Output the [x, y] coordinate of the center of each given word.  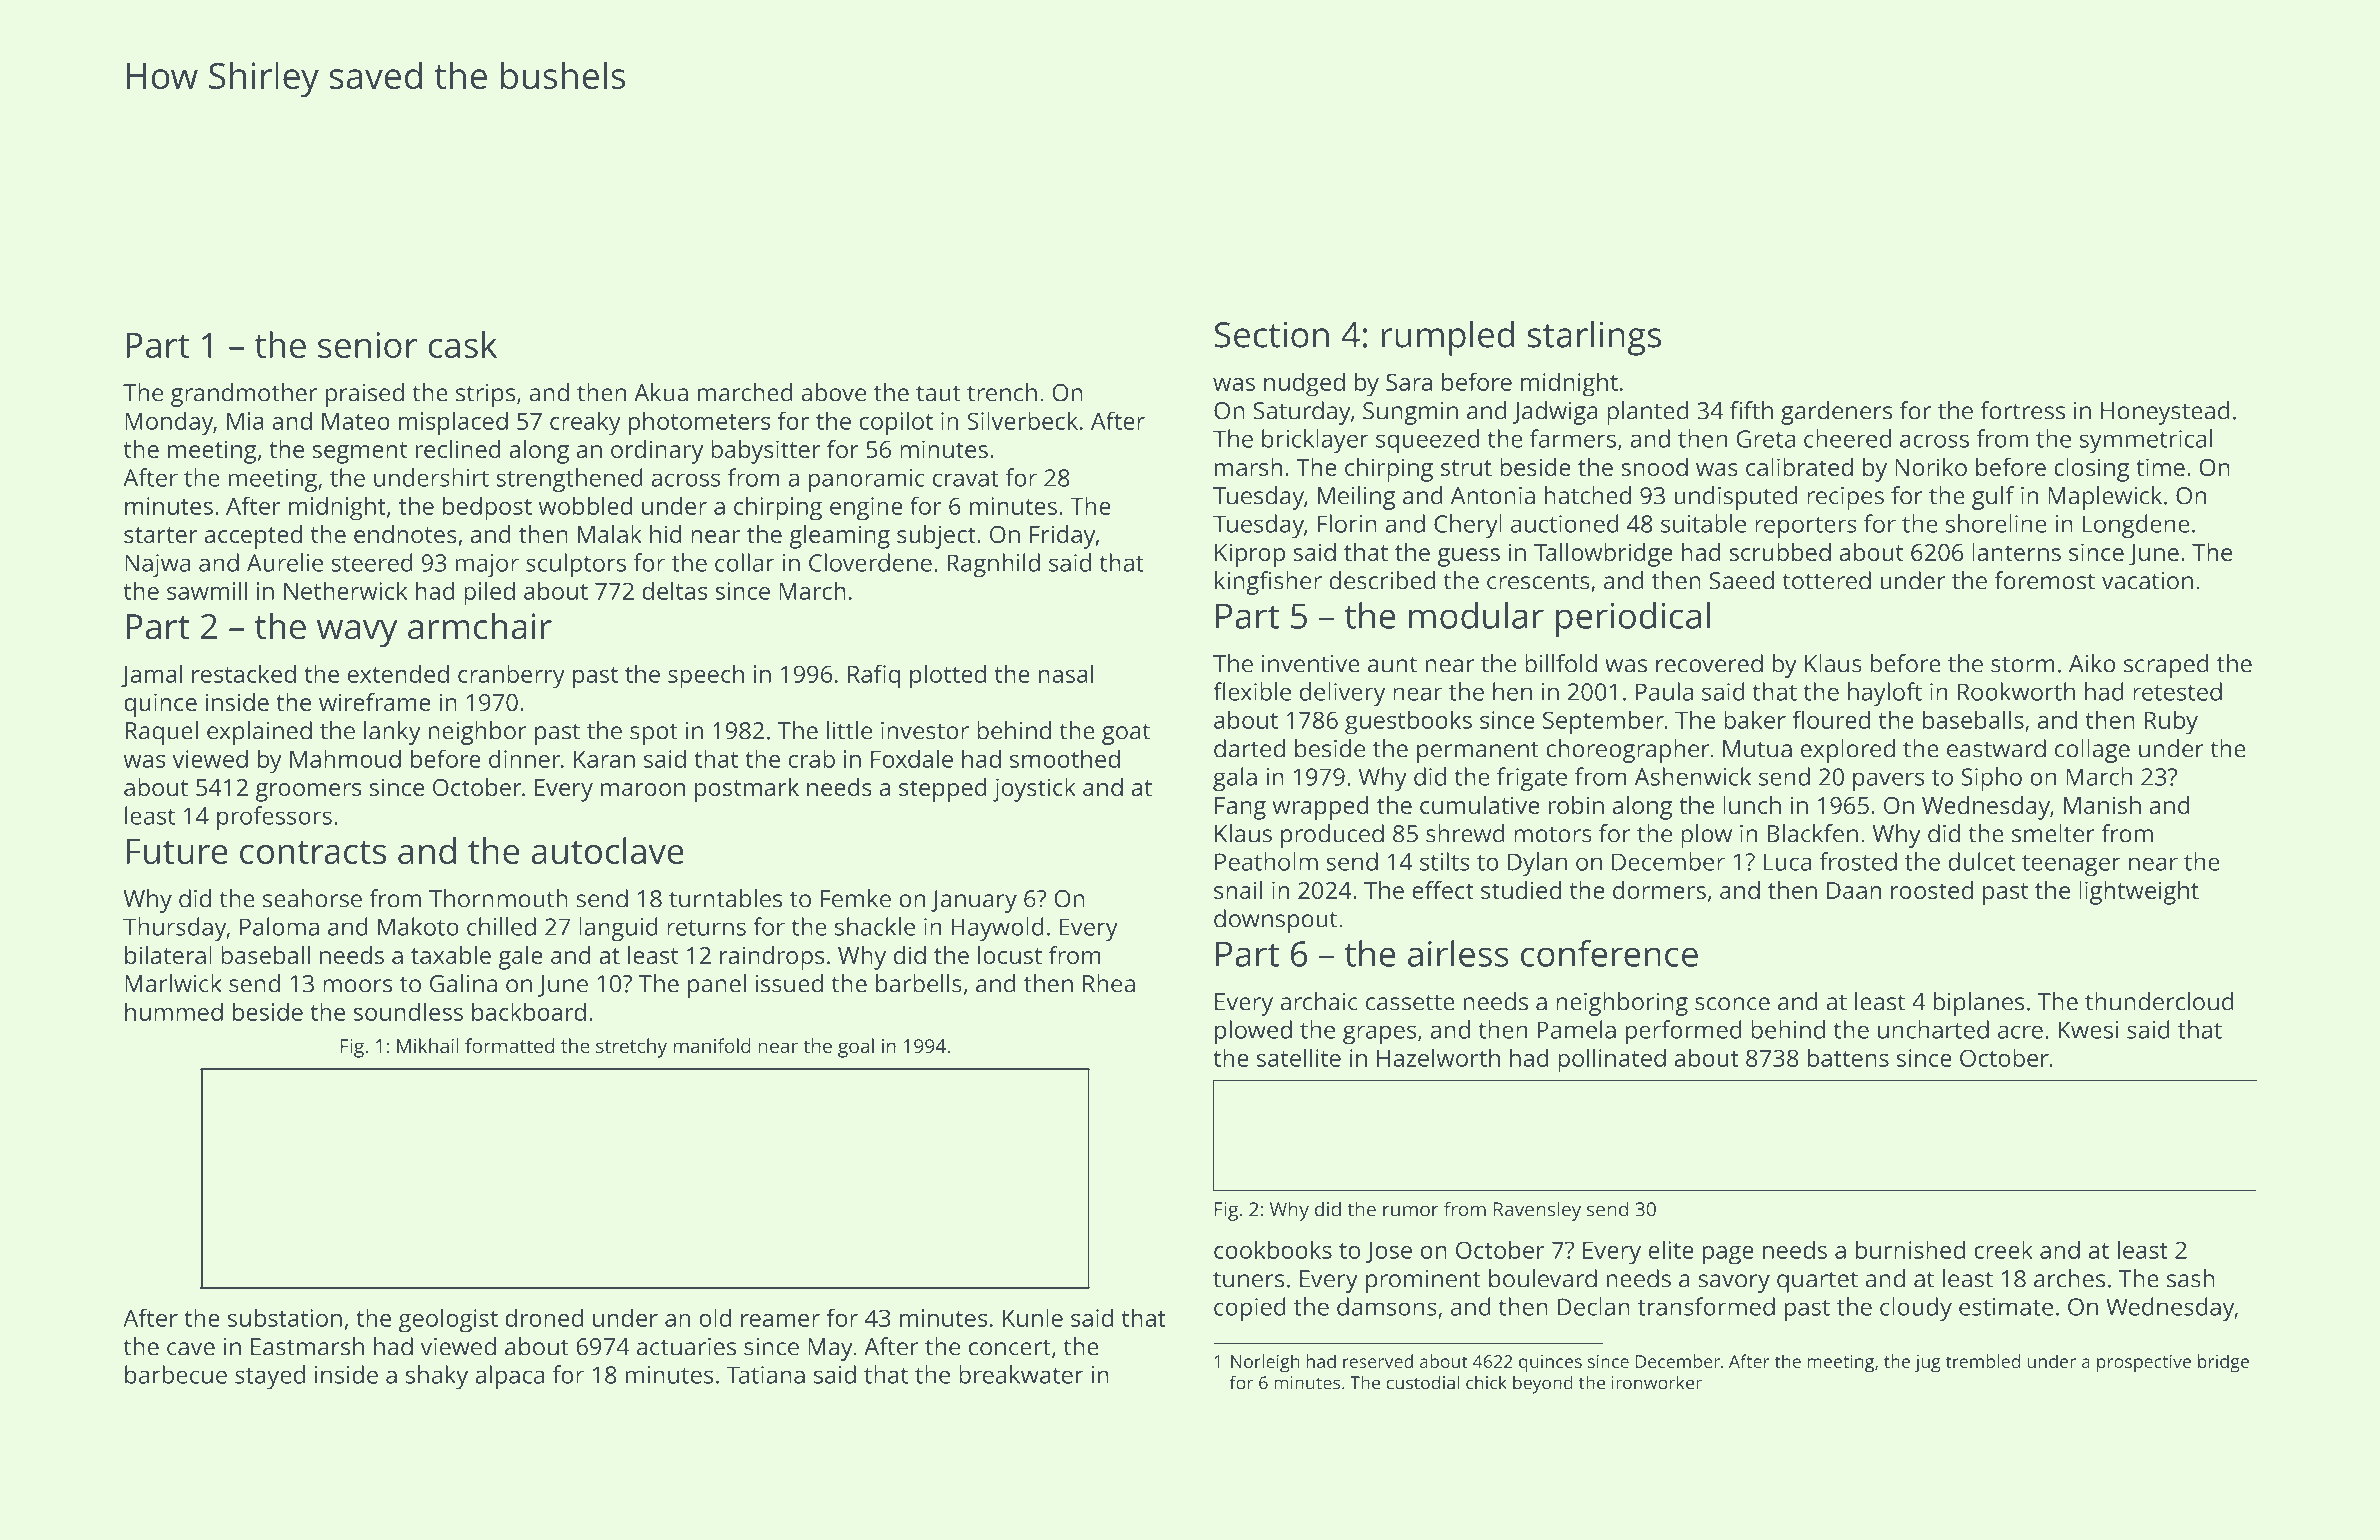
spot [654, 734]
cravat [966, 479]
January [974, 901]
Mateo [356, 421]
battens [1848, 1057]
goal [856, 1048]
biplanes [1979, 1004]
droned [544, 1317]
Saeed [1741, 580]
